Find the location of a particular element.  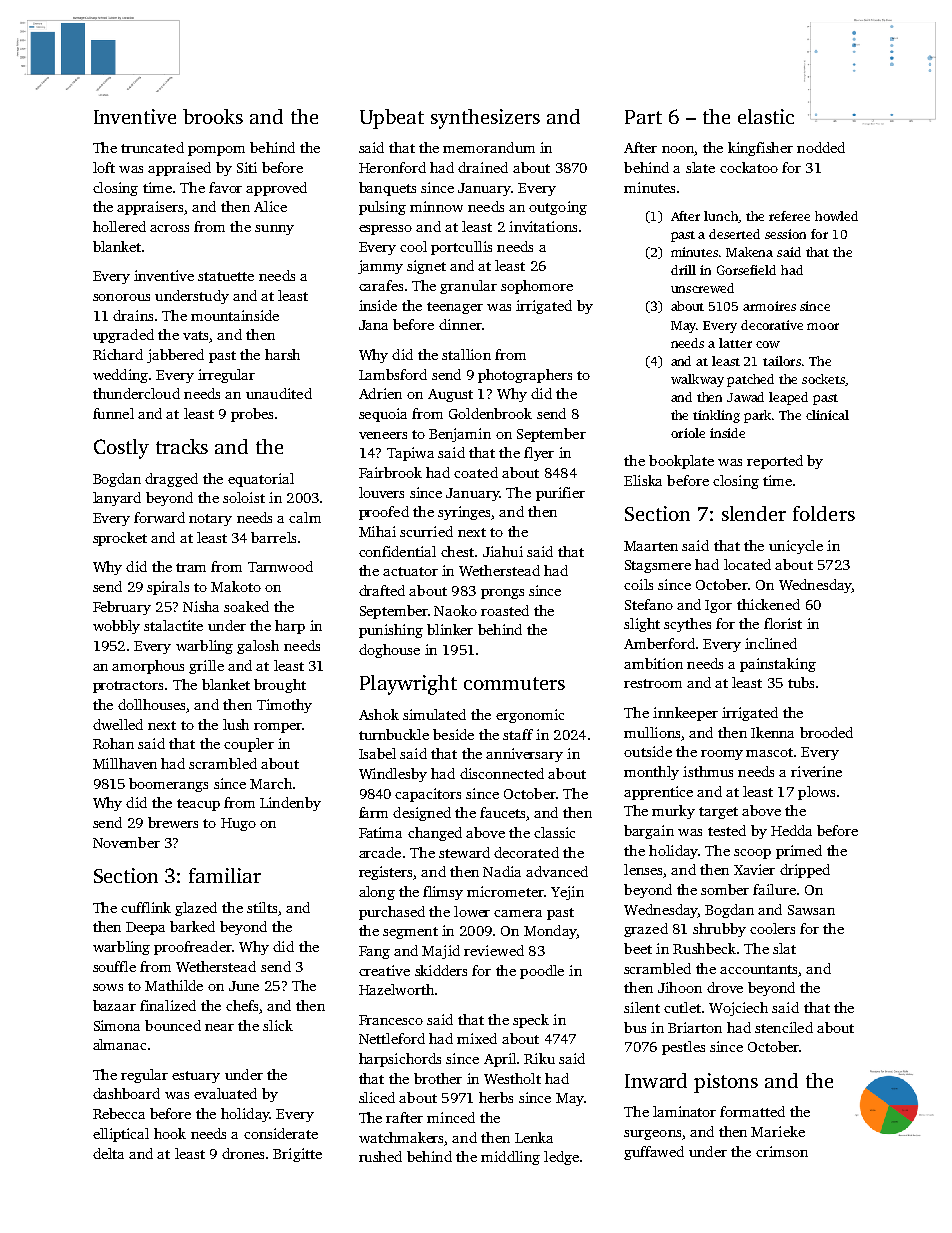

Hedda is located at coordinates (791, 830).
